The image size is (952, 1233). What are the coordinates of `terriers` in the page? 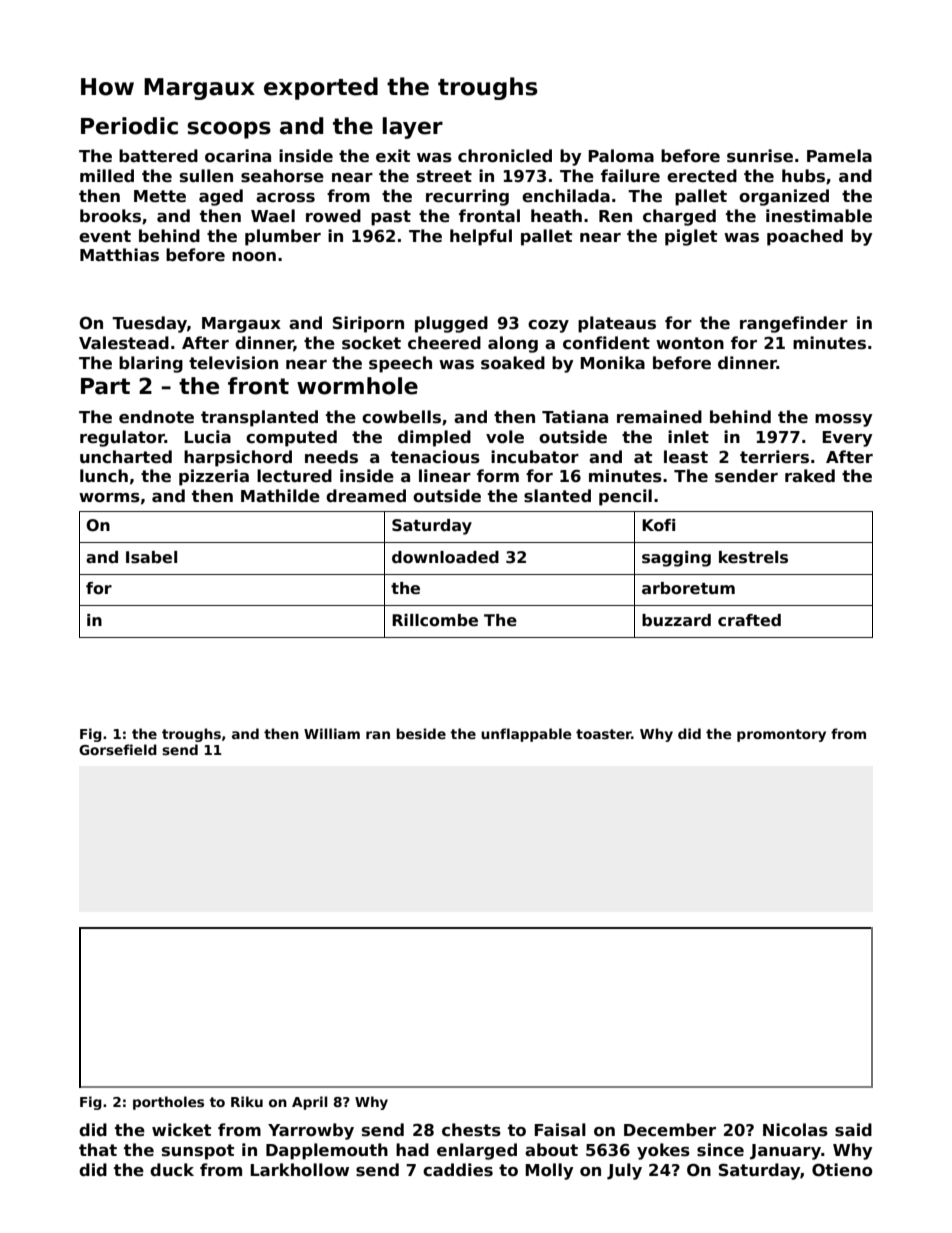 It's located at (774, 457).
